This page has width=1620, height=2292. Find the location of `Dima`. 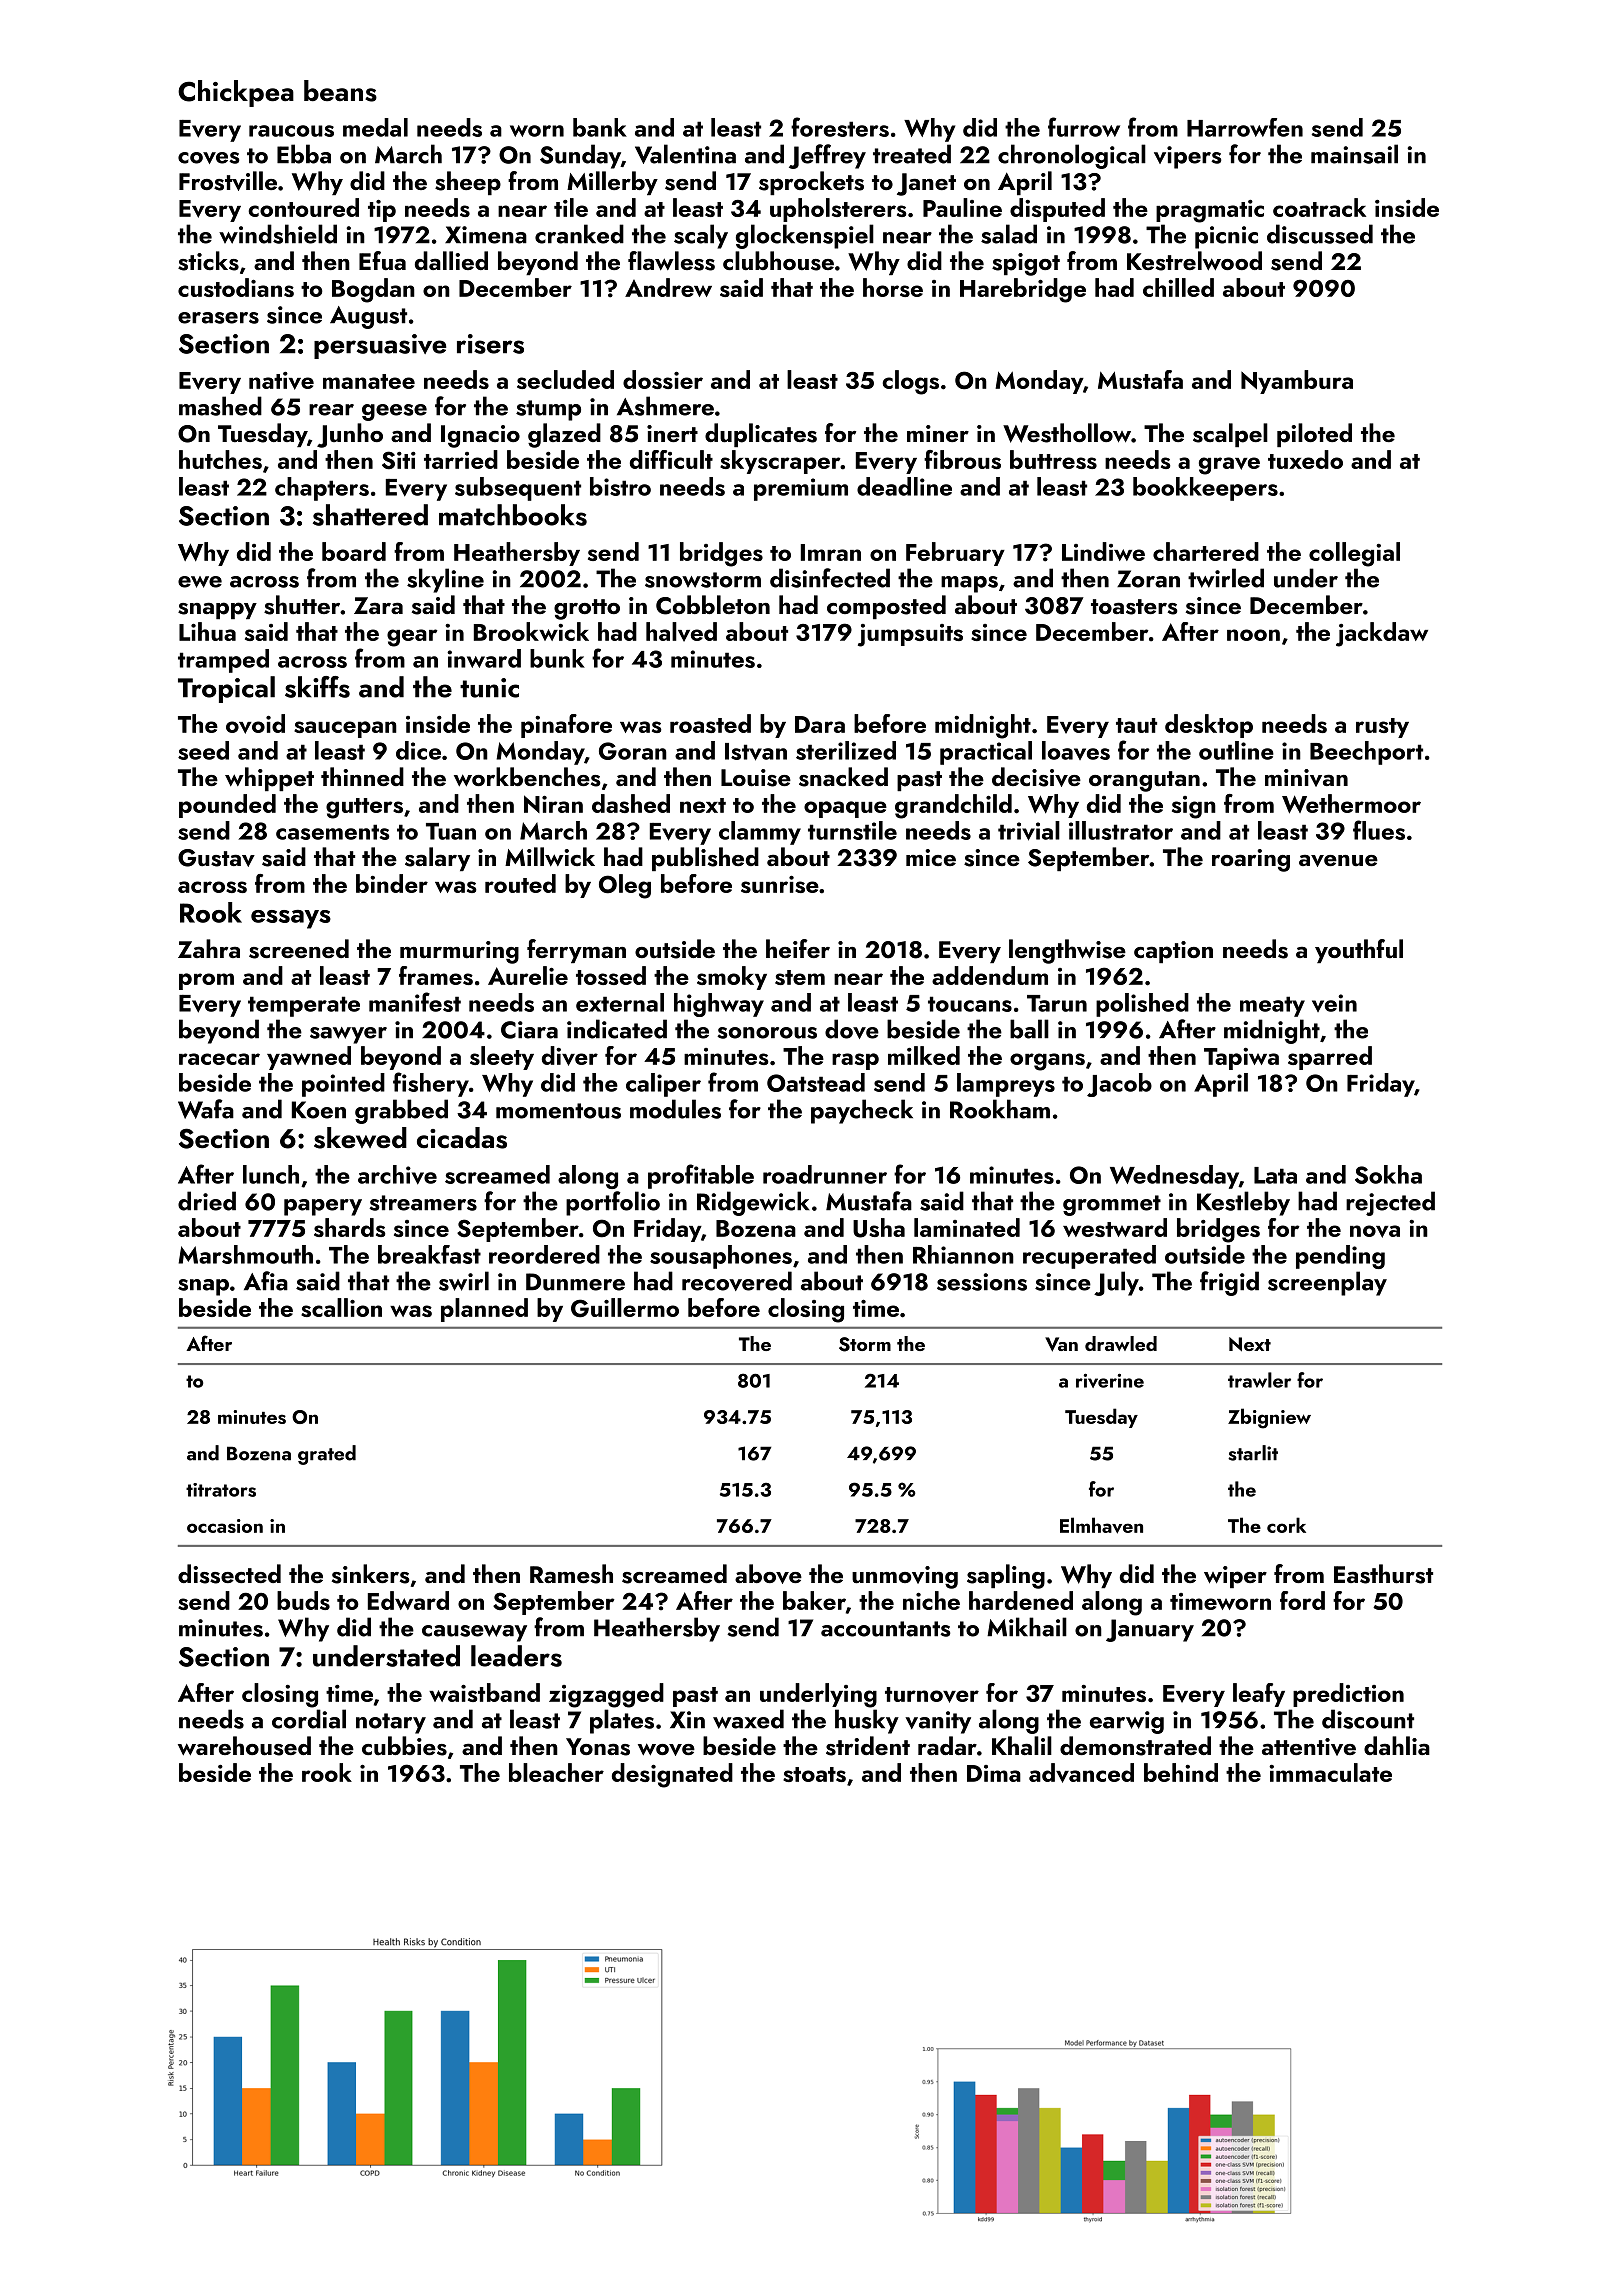

Dima is located at coordinates (994, 1773).
